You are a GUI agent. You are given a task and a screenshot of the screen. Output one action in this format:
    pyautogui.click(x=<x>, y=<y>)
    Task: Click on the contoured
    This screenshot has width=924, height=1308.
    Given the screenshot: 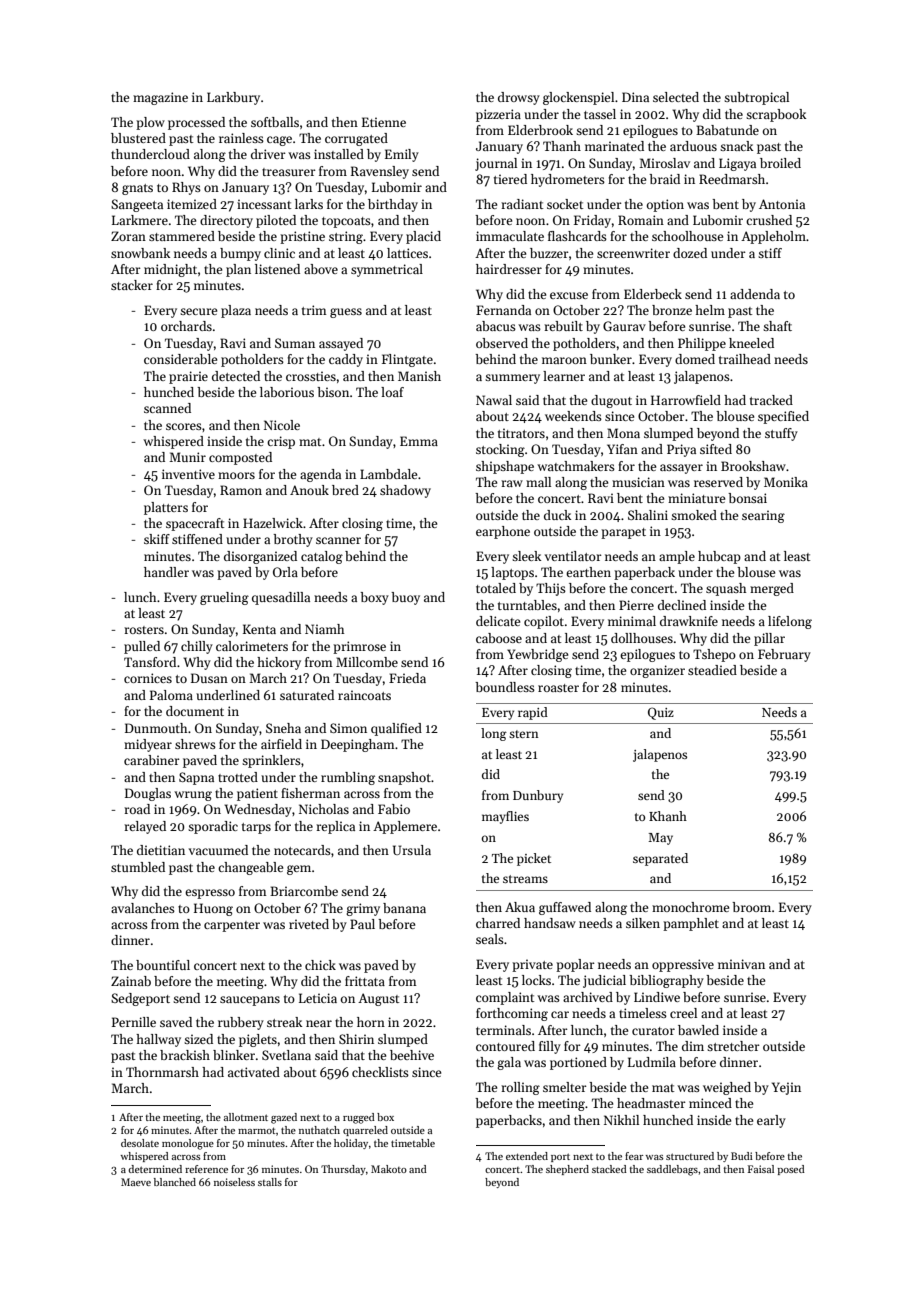 What is the action you would take?
    pyautogui.click(x=505, y=1046)
